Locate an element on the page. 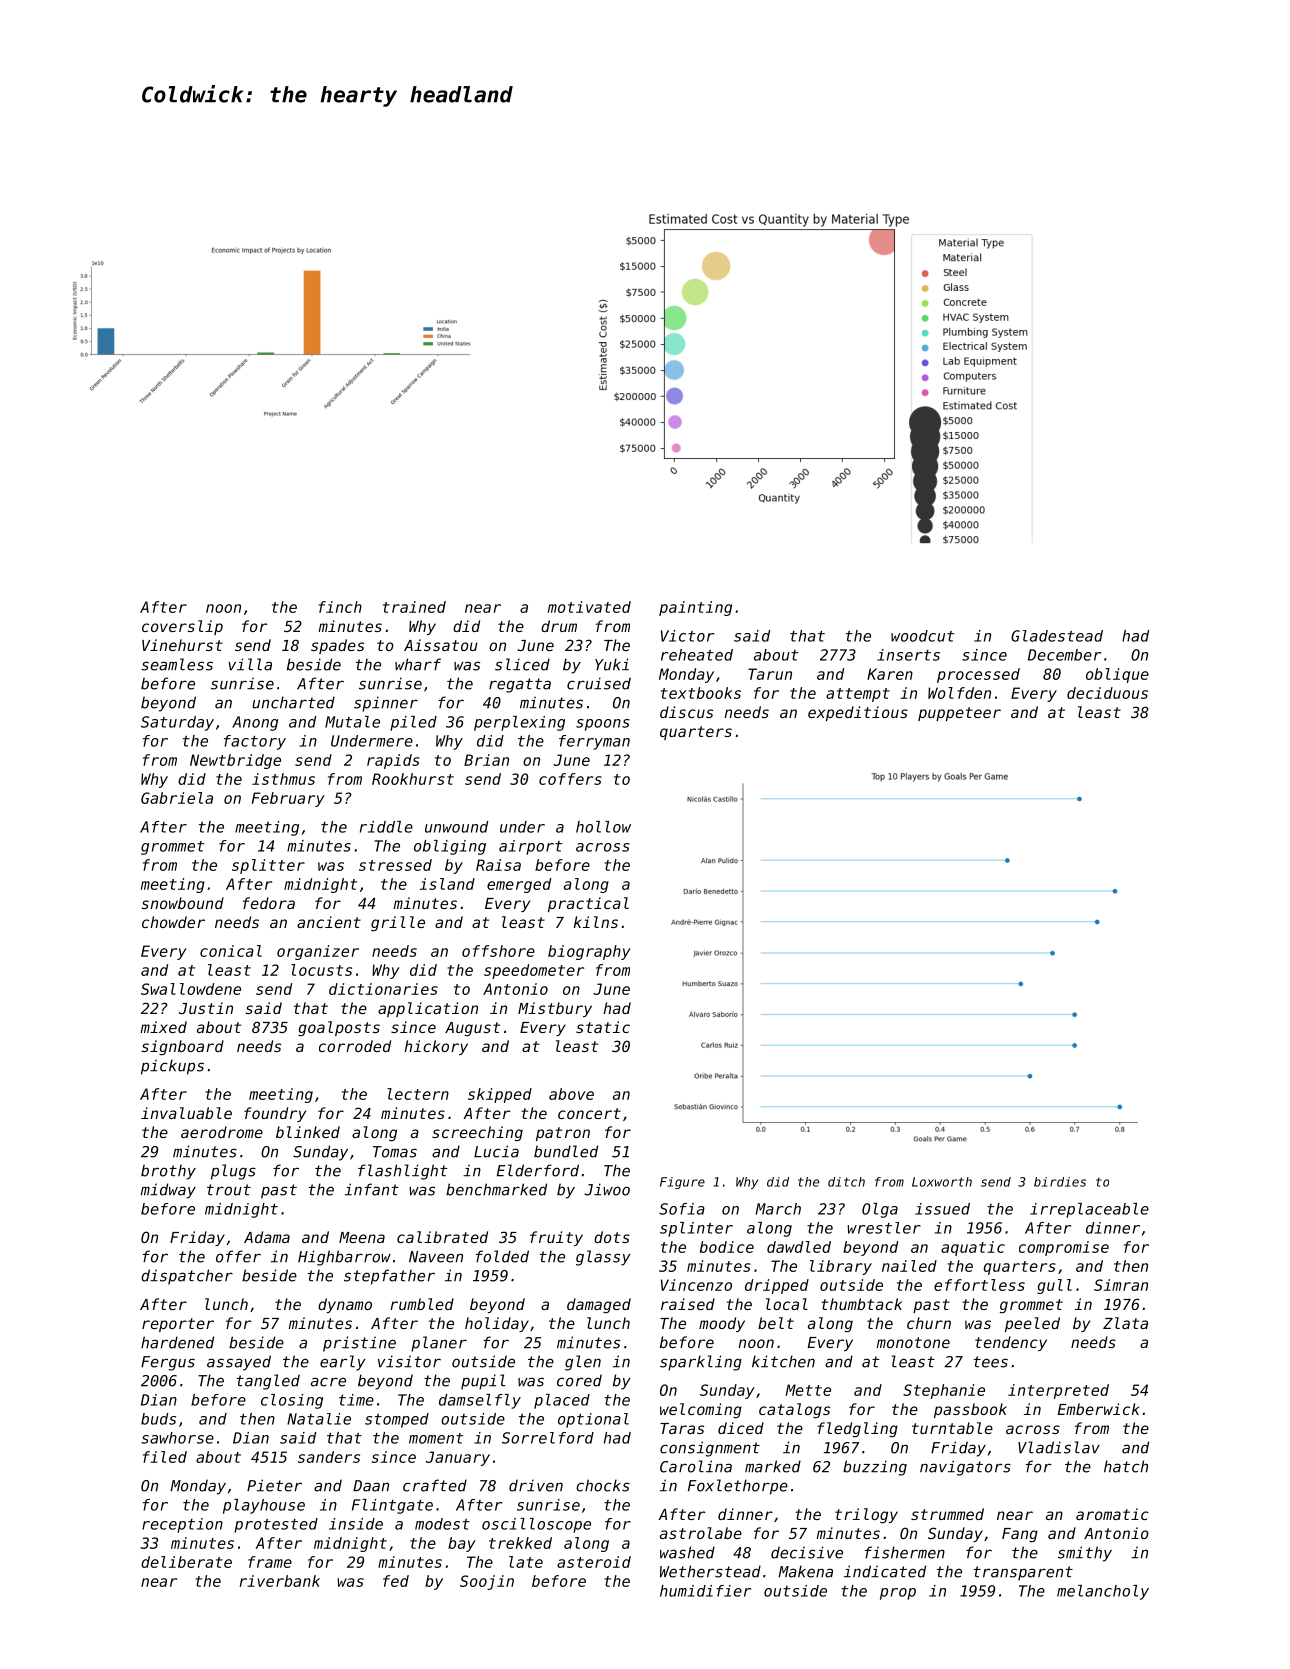 The width and height of the page is (1290, 1669). dots is located at coordinates (612, 1237).
